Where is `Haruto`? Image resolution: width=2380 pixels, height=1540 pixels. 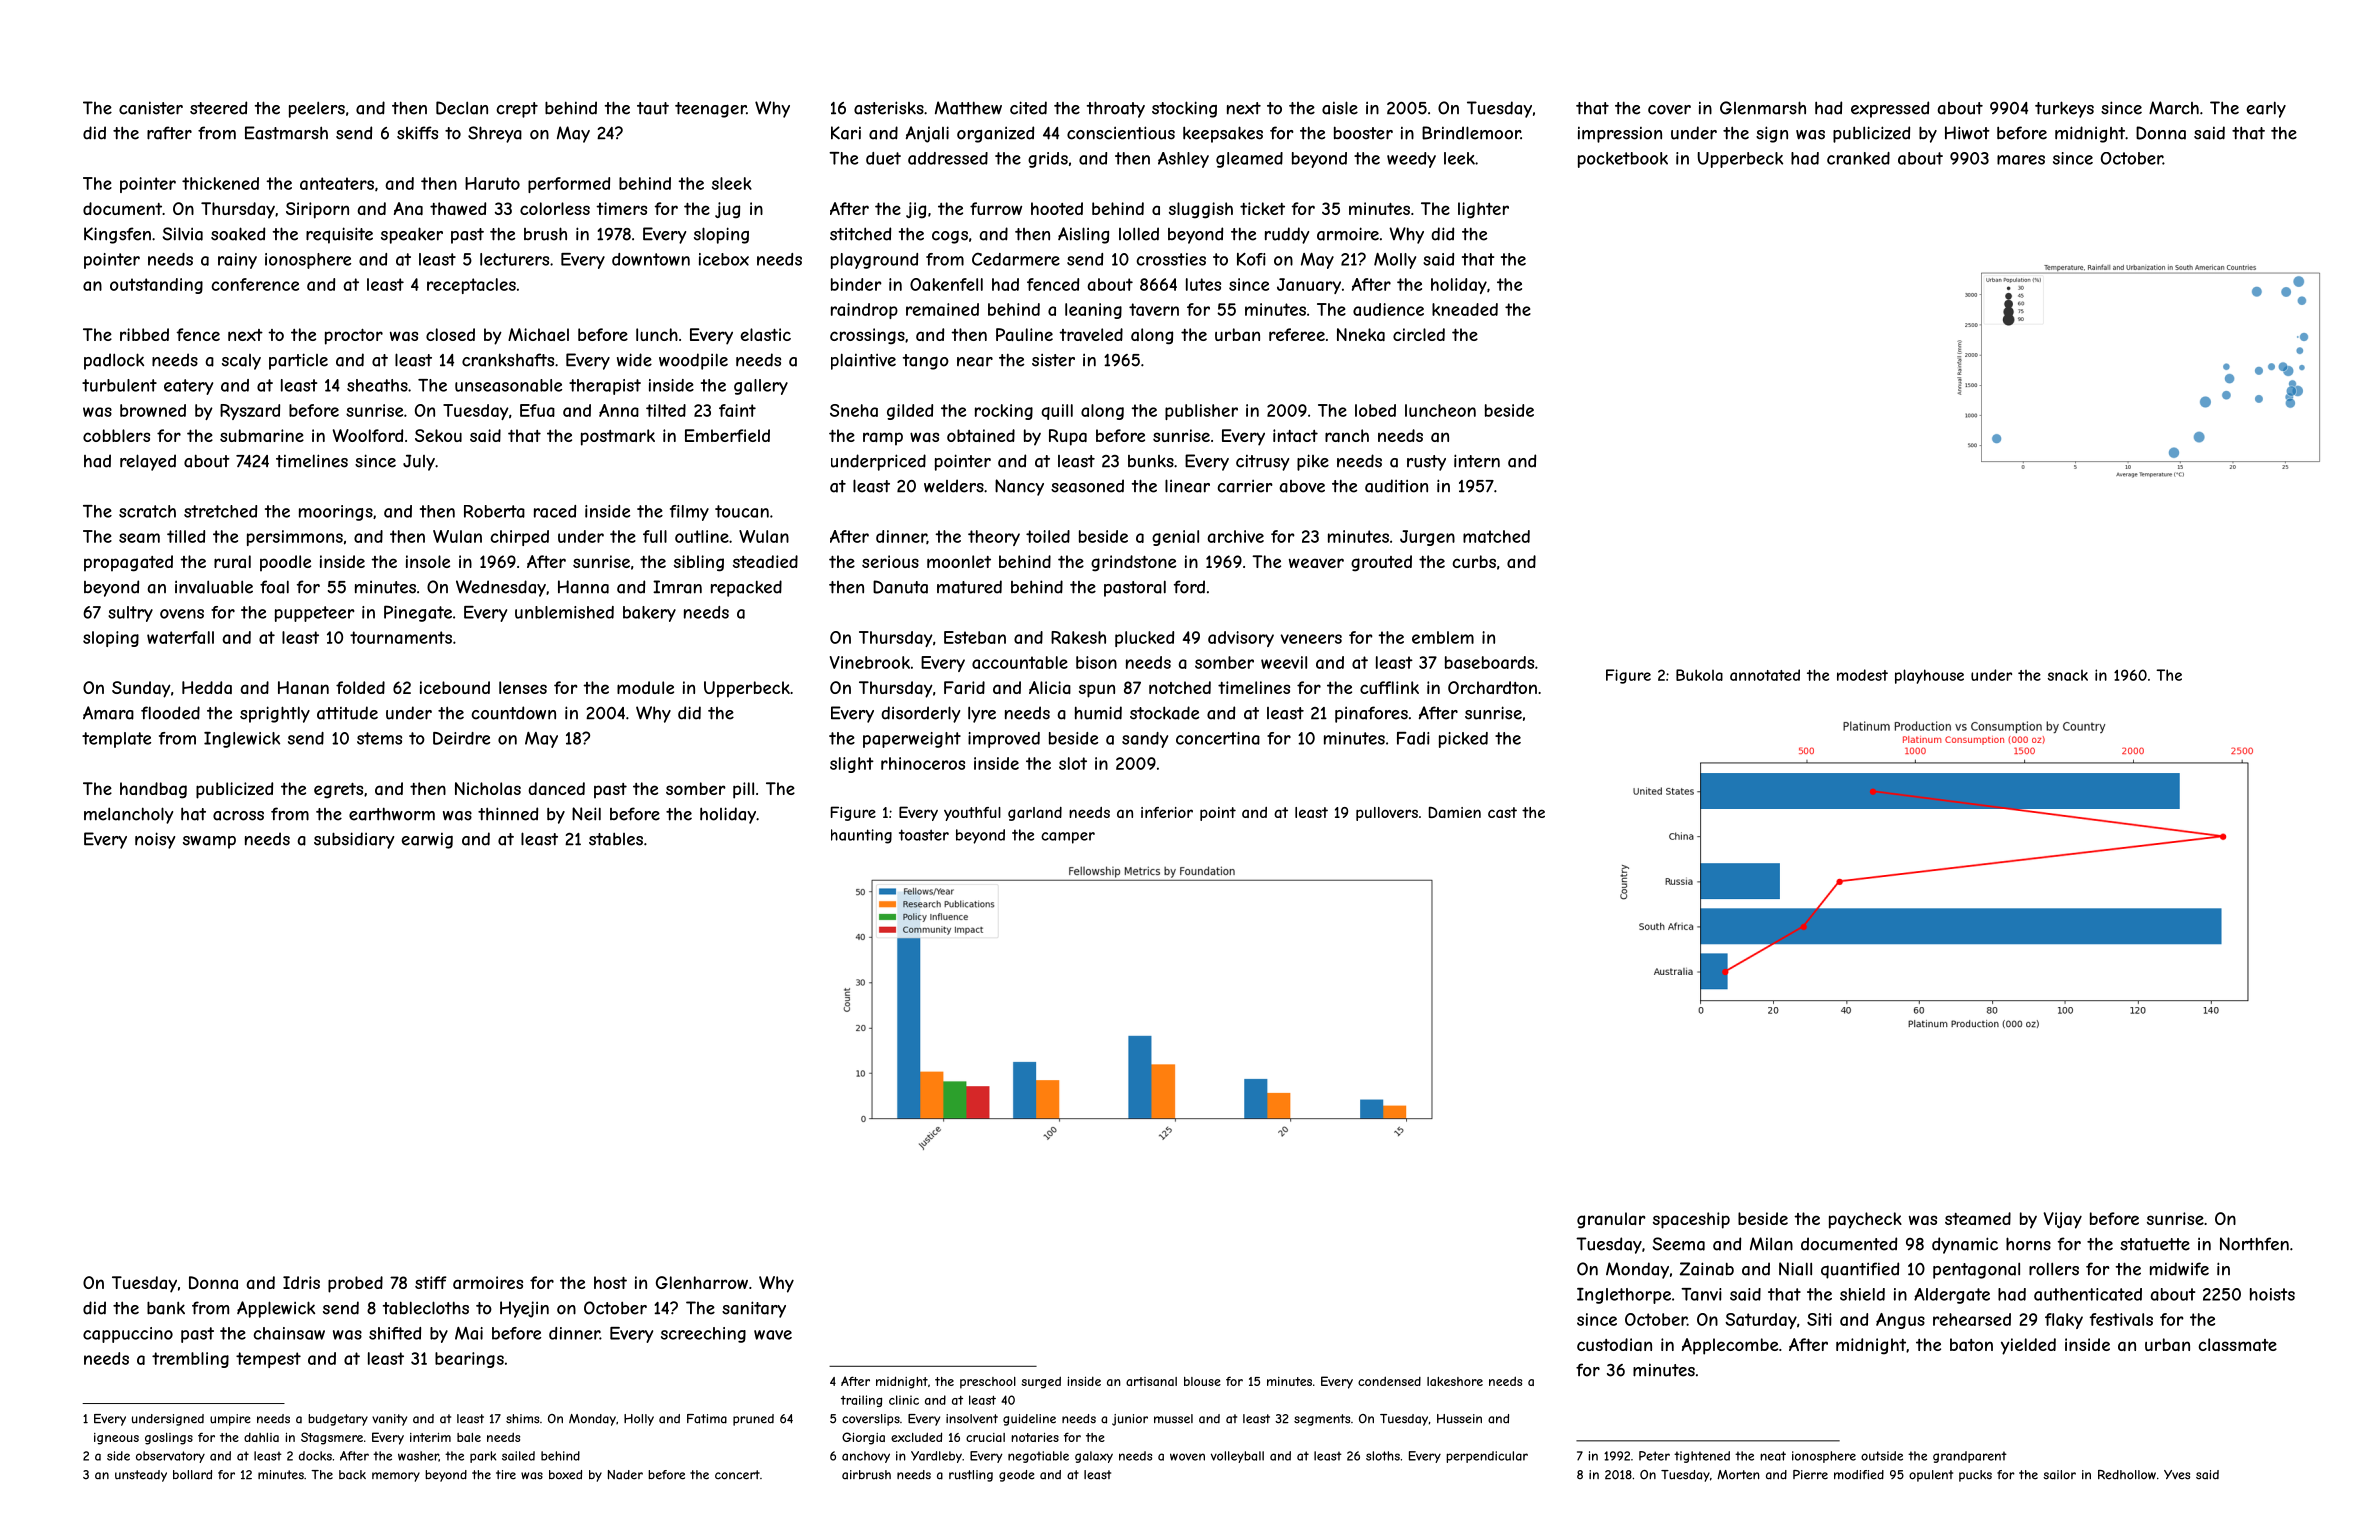 Haruto is located at coordinates (492, 183).
